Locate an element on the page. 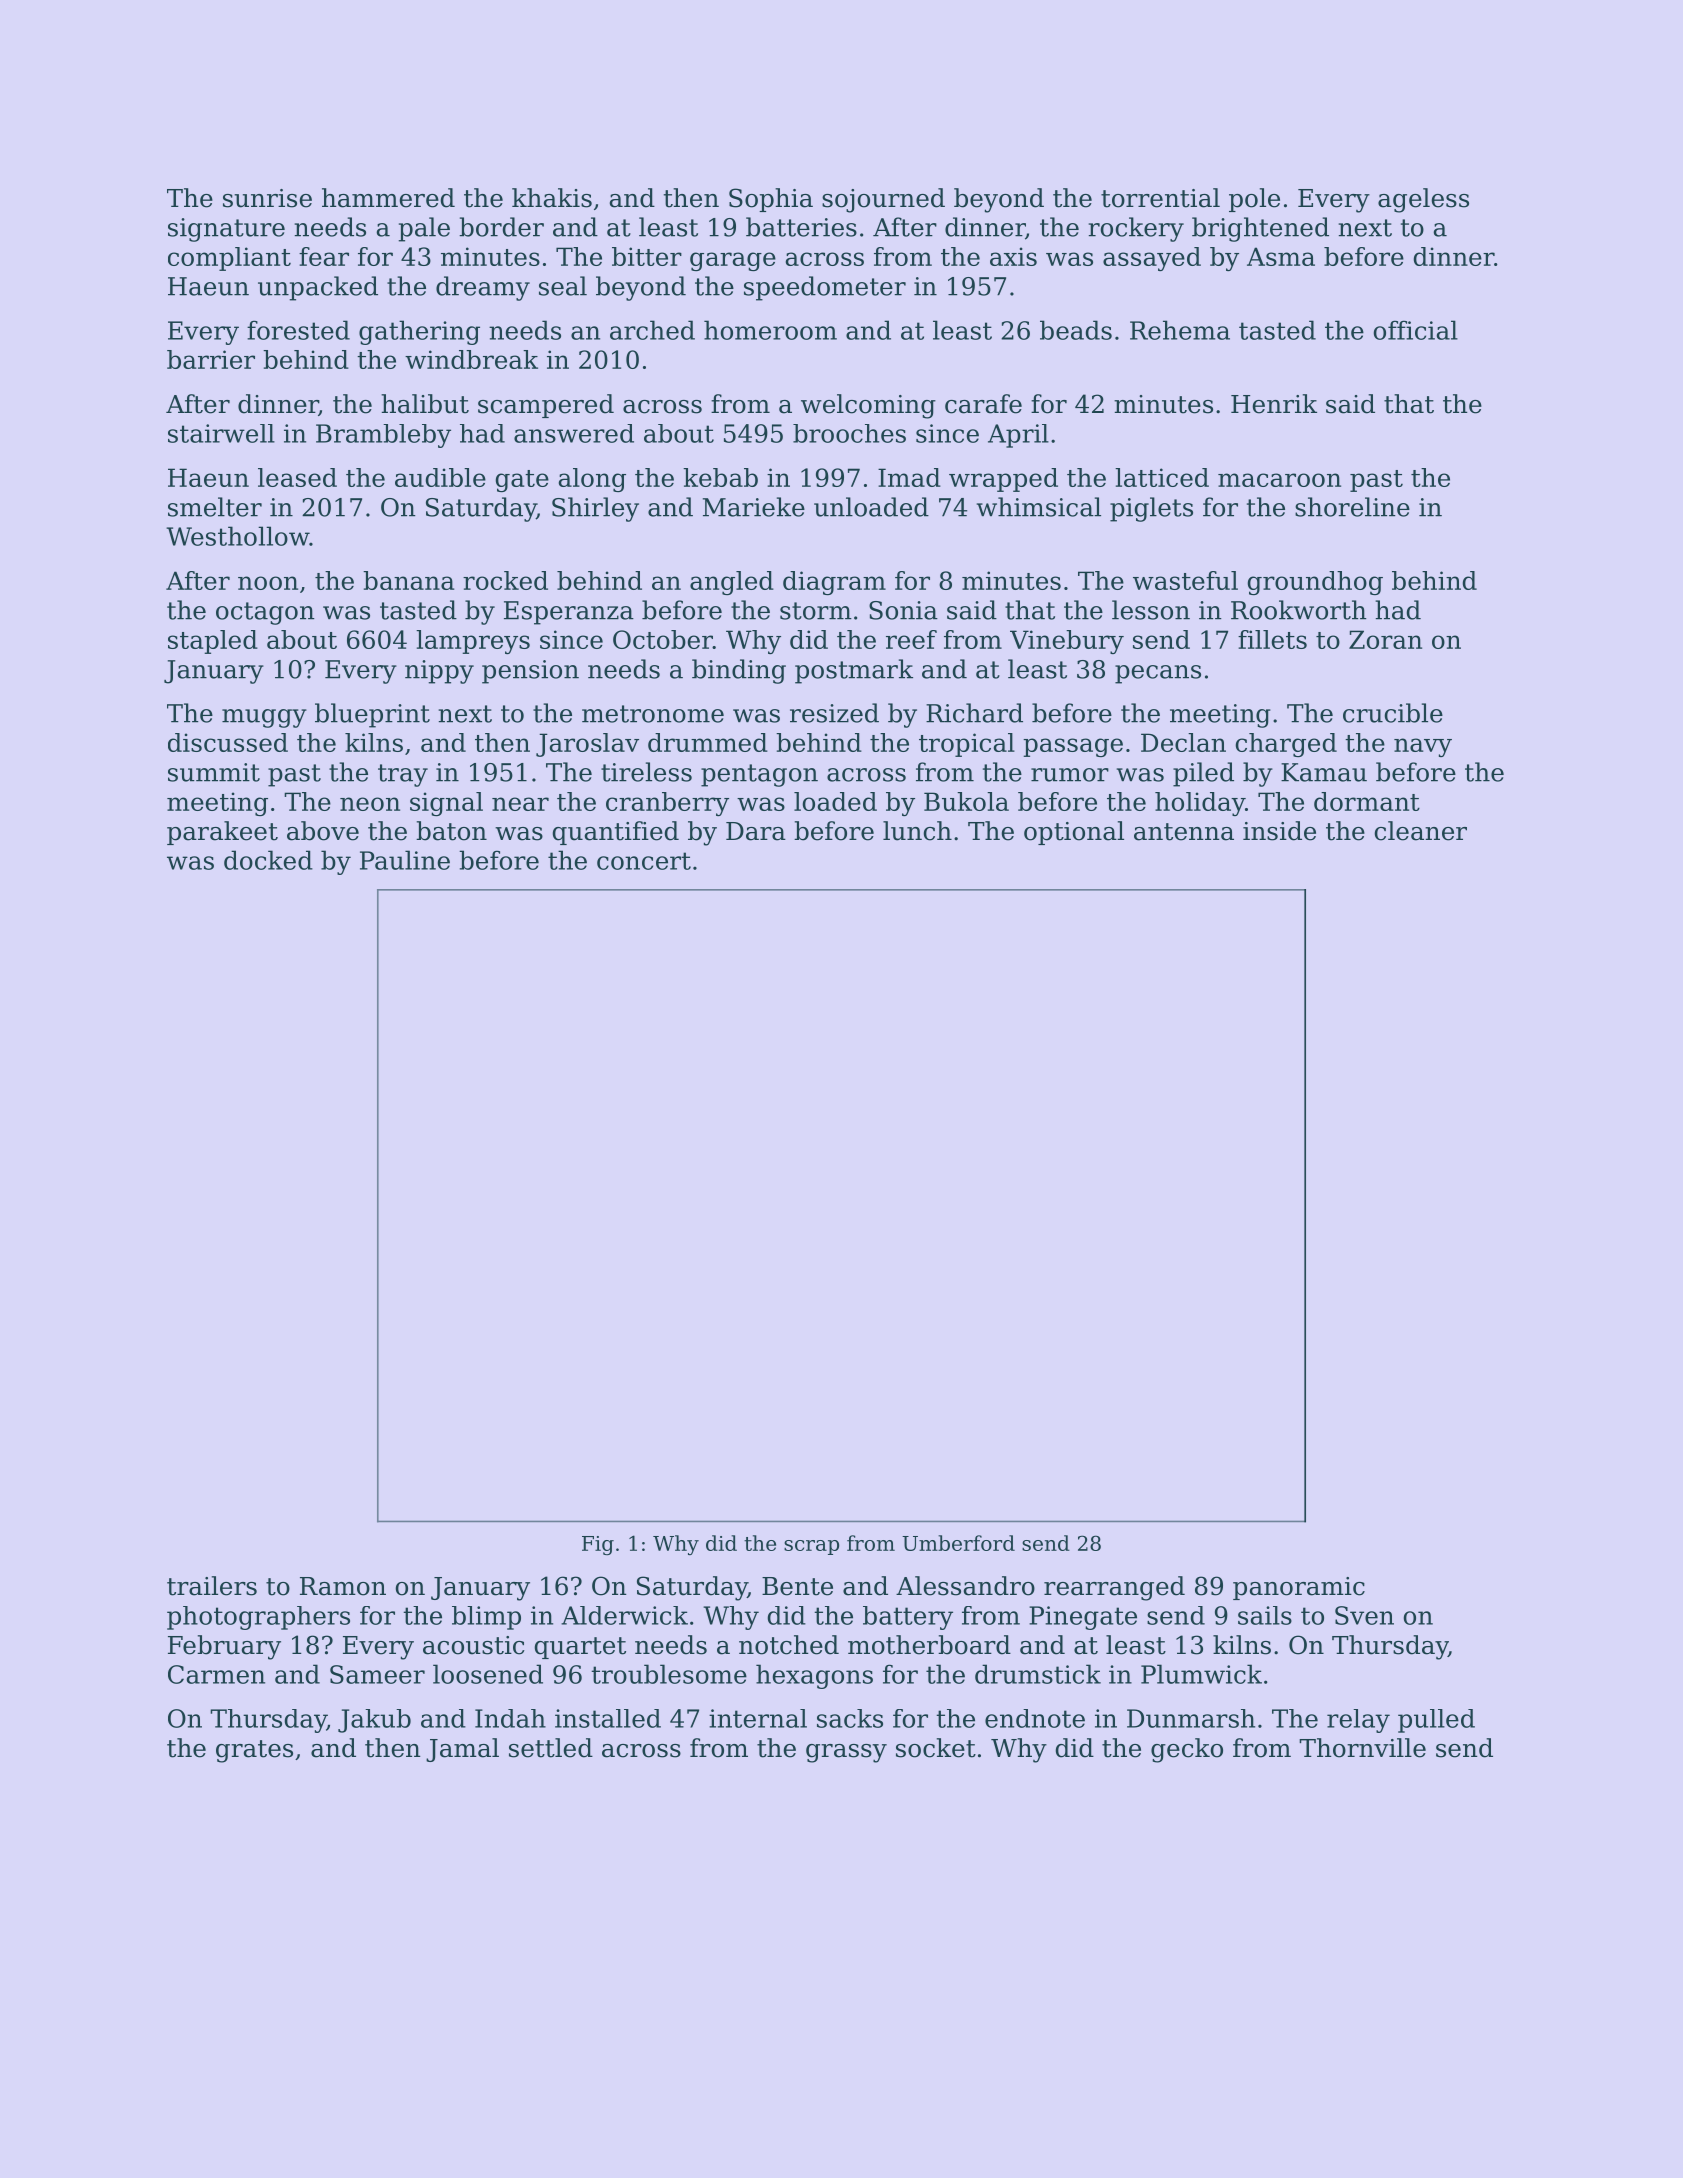 This page has height=2178, width=1683. sojourned is located at coordinates (883, 200).
